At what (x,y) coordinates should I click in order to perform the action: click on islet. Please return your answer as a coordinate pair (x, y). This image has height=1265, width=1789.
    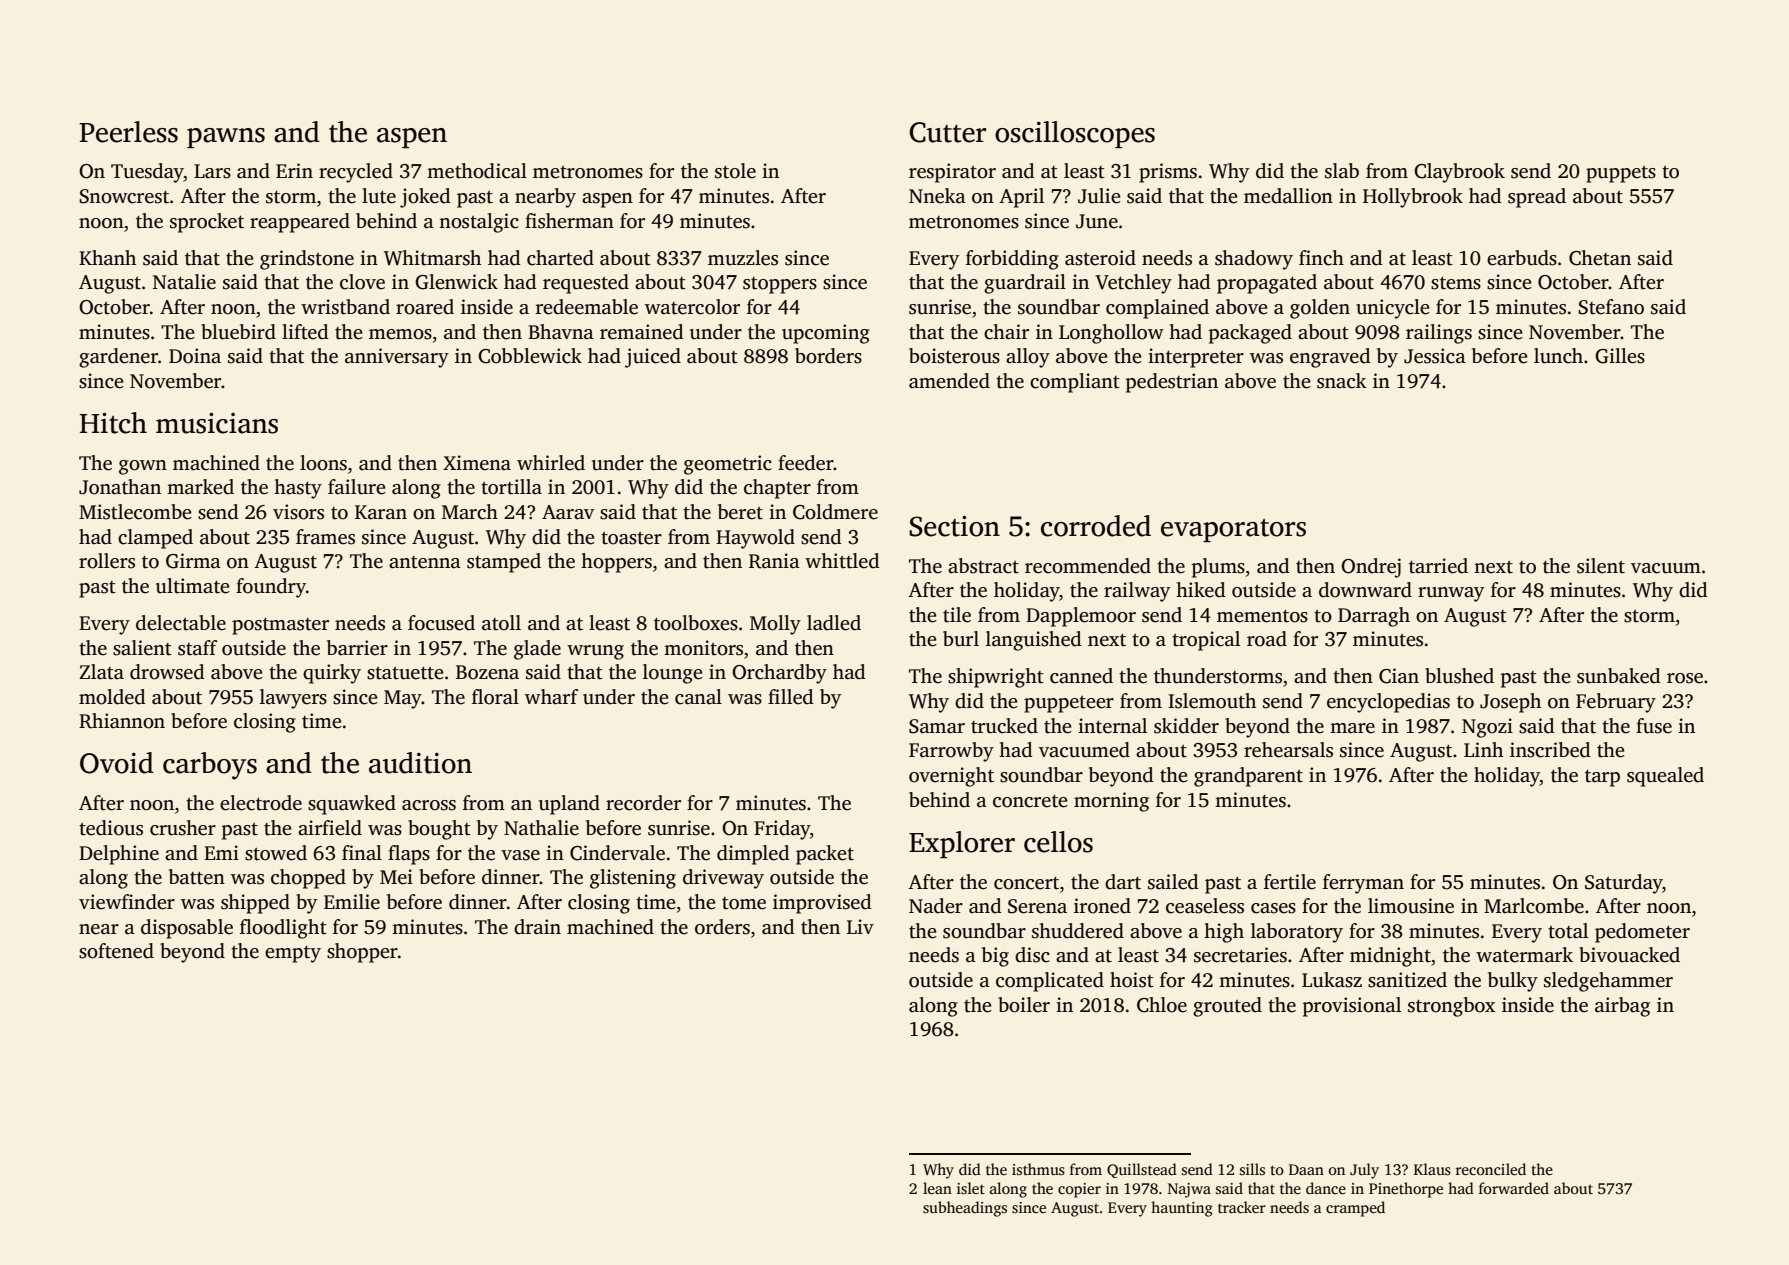
    Looking at the image, I should click on (971, 1188).
